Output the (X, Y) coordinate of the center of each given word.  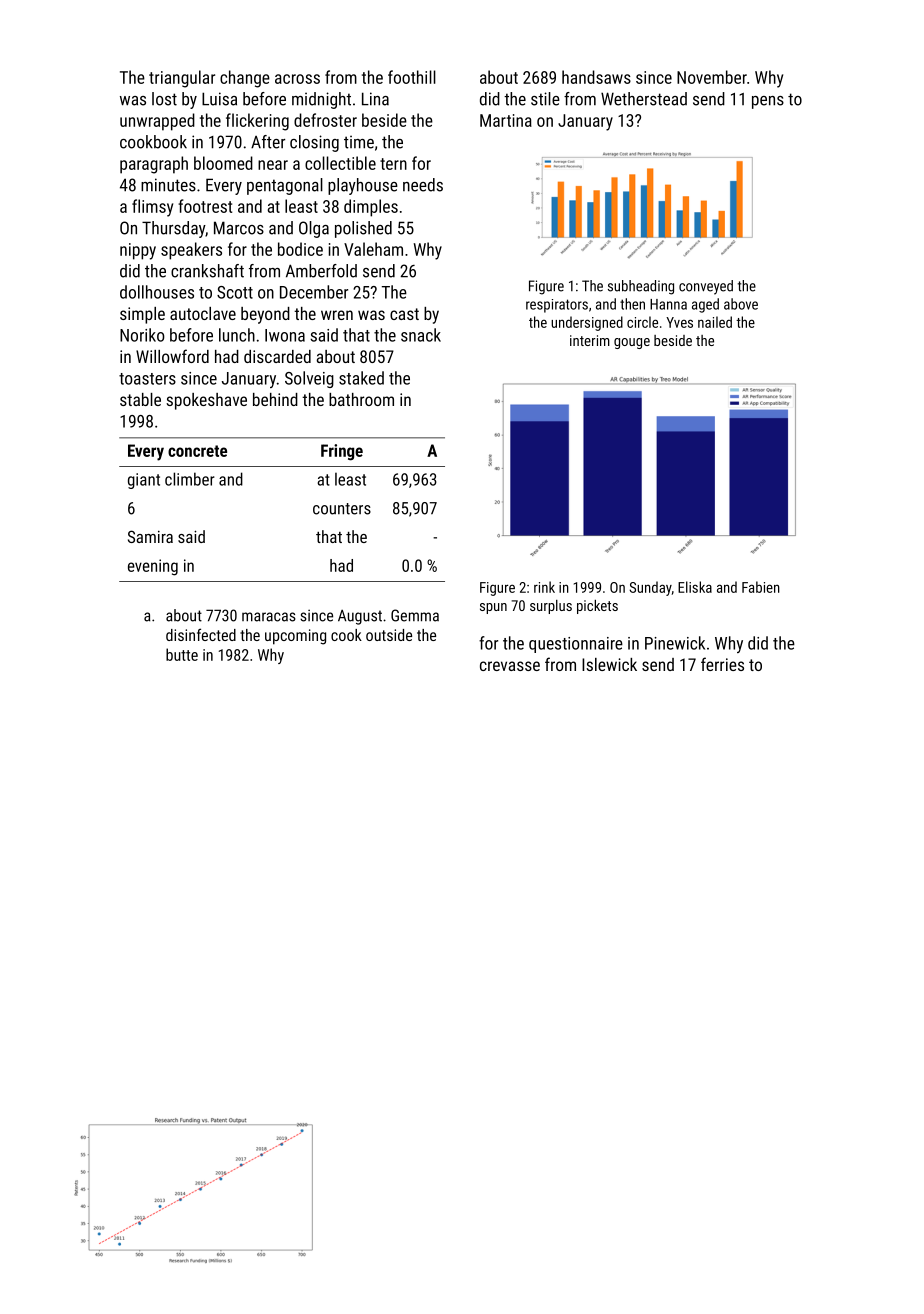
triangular (182, 79)
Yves (679, 322)
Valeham (373, 249)
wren (337, 315)
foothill (412, 77)
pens (768, 102)
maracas (269, 617)
